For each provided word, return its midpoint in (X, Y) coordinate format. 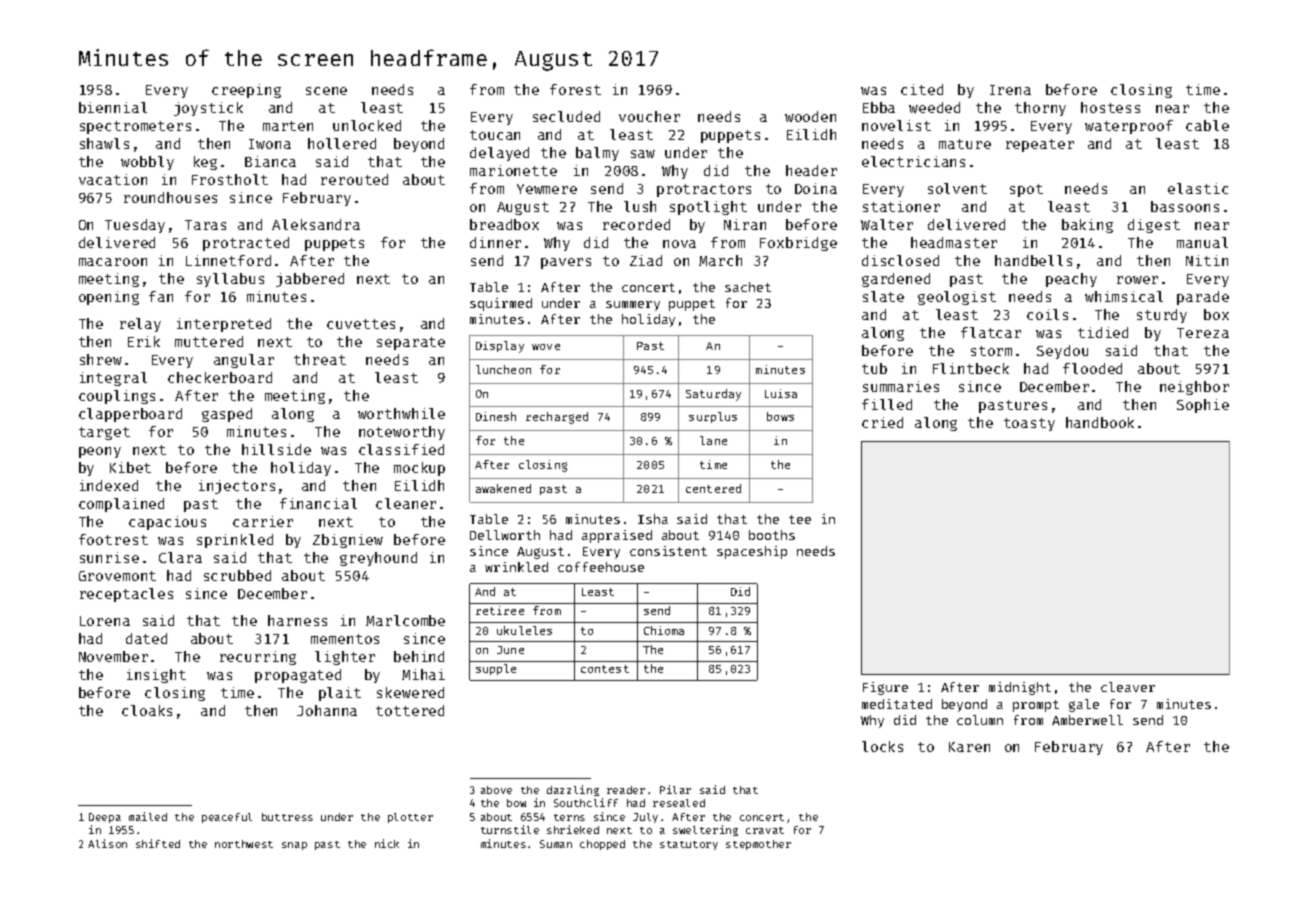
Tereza (1203, 333)
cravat (765, 830)
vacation (113, 179)
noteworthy (402, 433)
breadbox (504, 224)
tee (800, 519)
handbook (1100, 422)
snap (294, 846)
